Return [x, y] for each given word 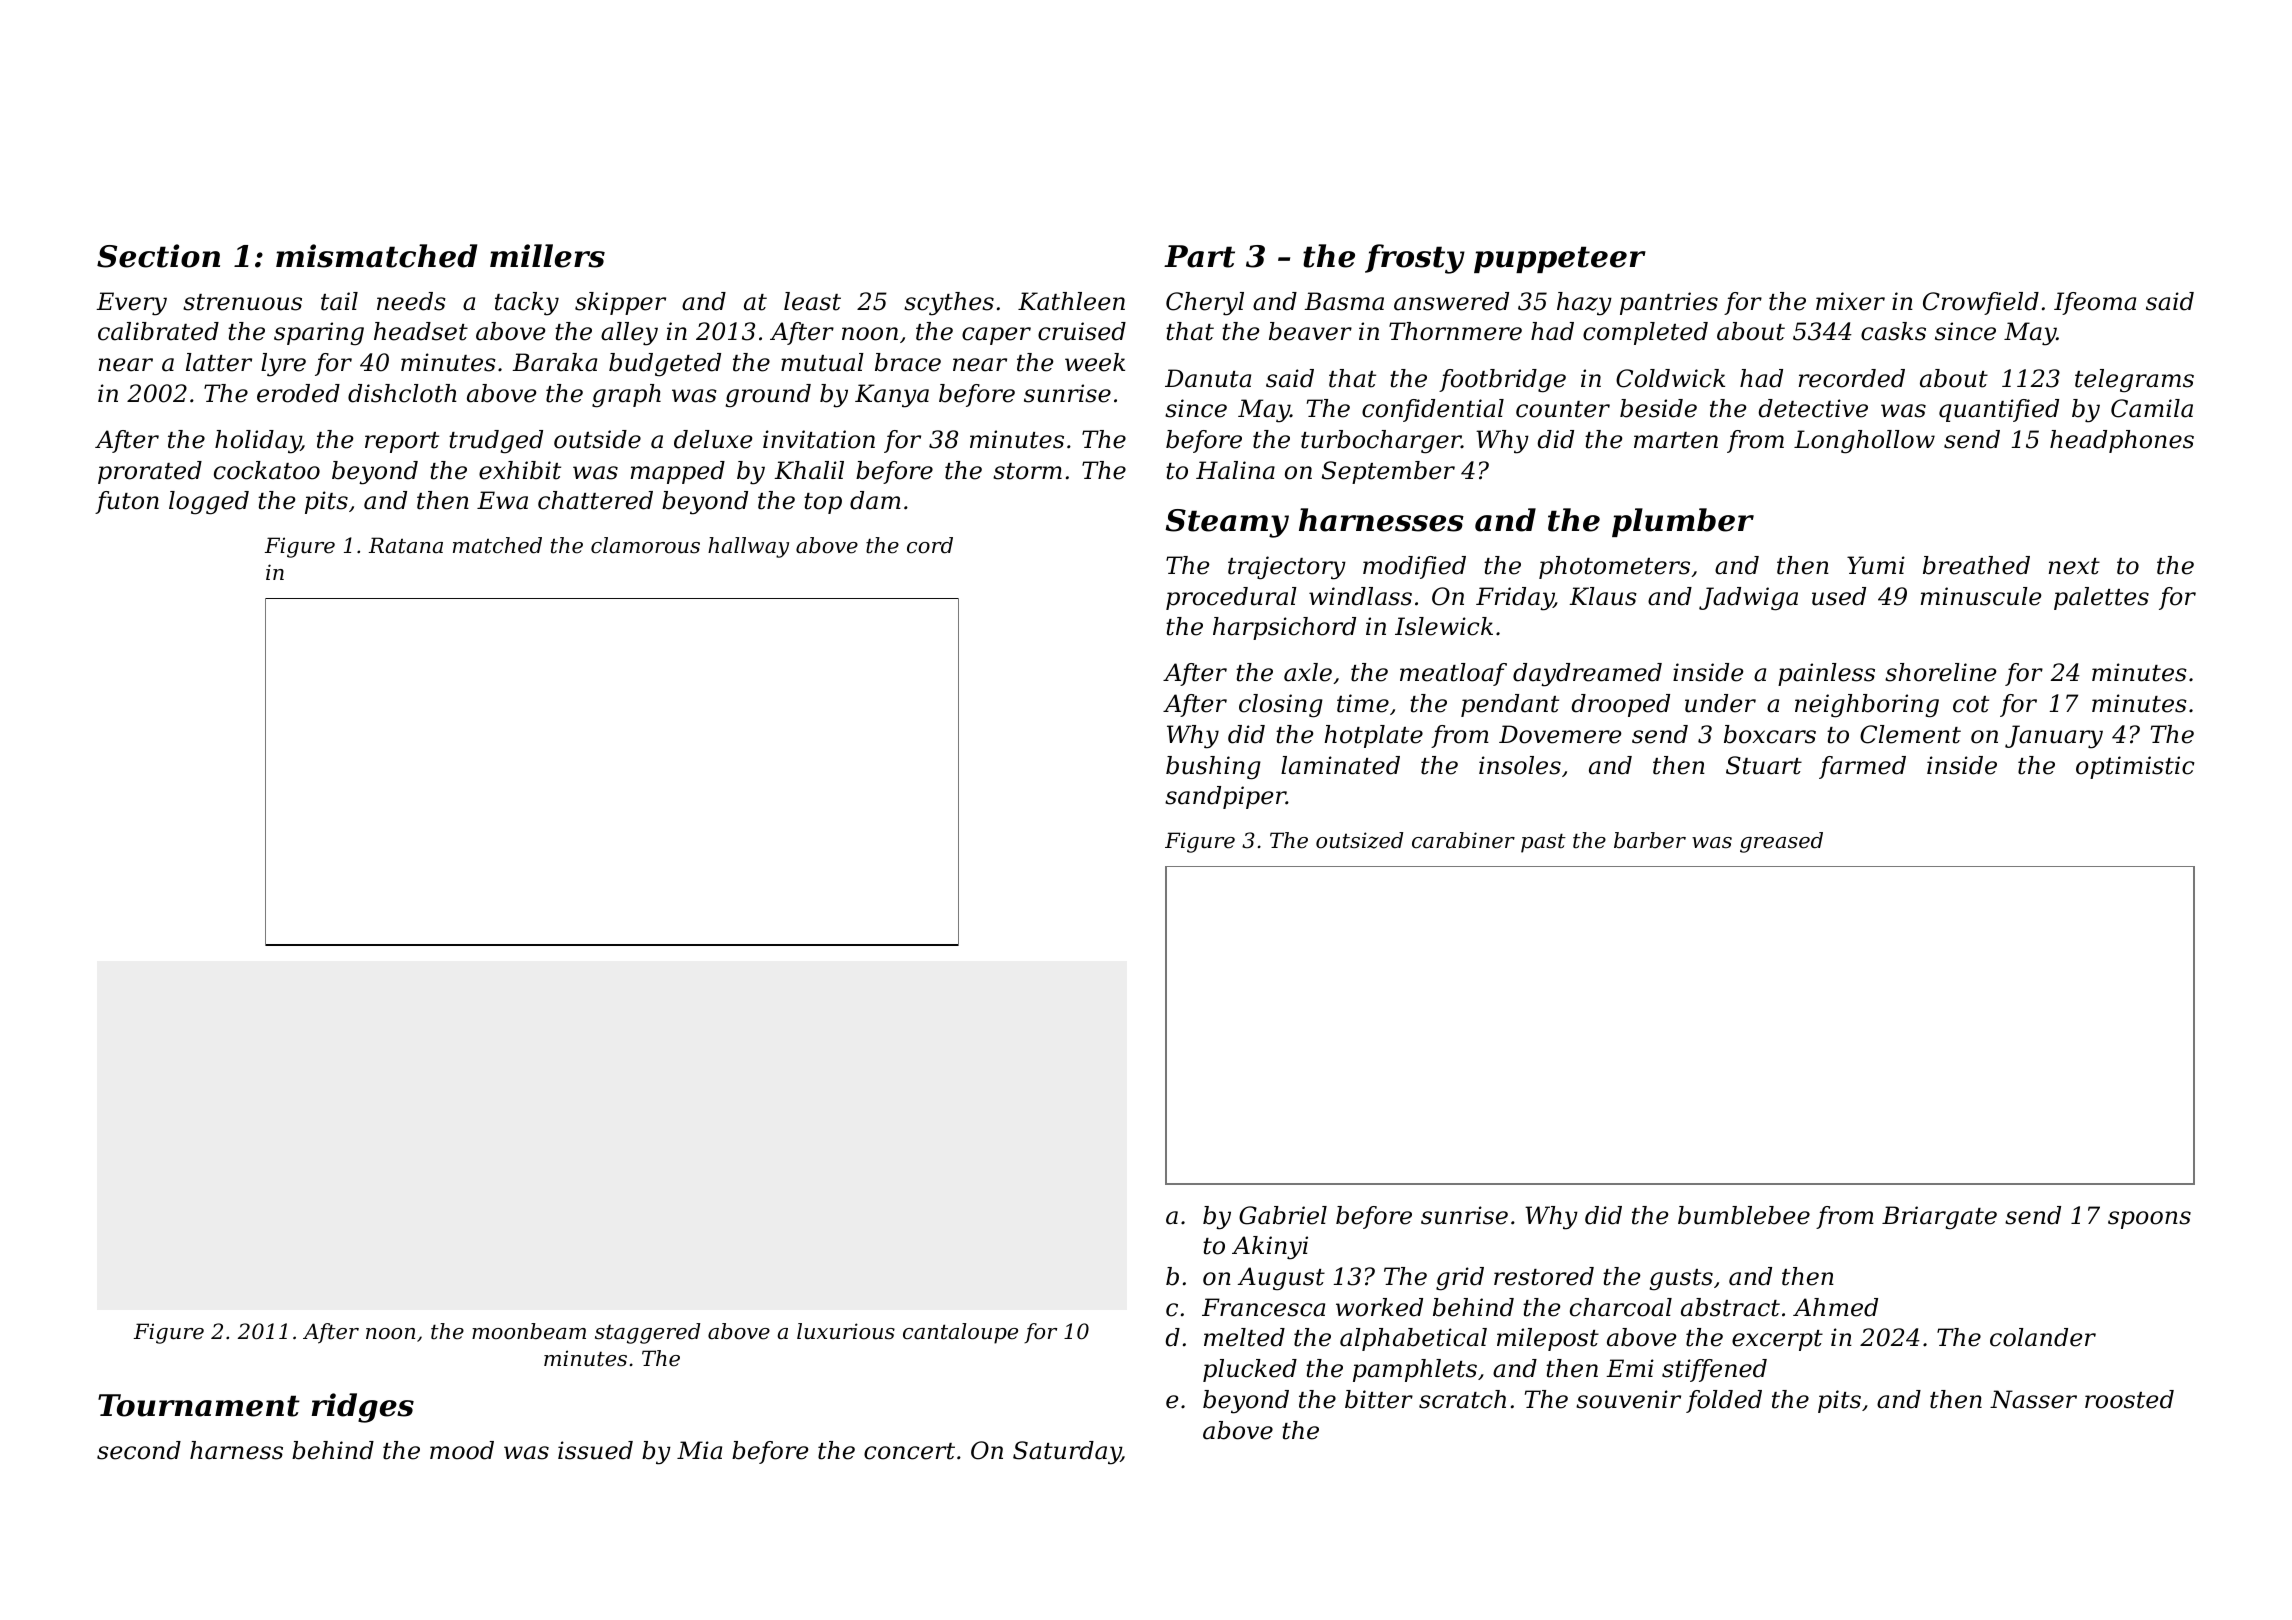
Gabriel [1283, 1215]
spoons [2149, 1220]
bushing [1213, 768]
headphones [2122, 441]
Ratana [406, 545]
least [812, 301]
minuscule [1981, 596]
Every [131, 304]
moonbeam [529, 1331]
